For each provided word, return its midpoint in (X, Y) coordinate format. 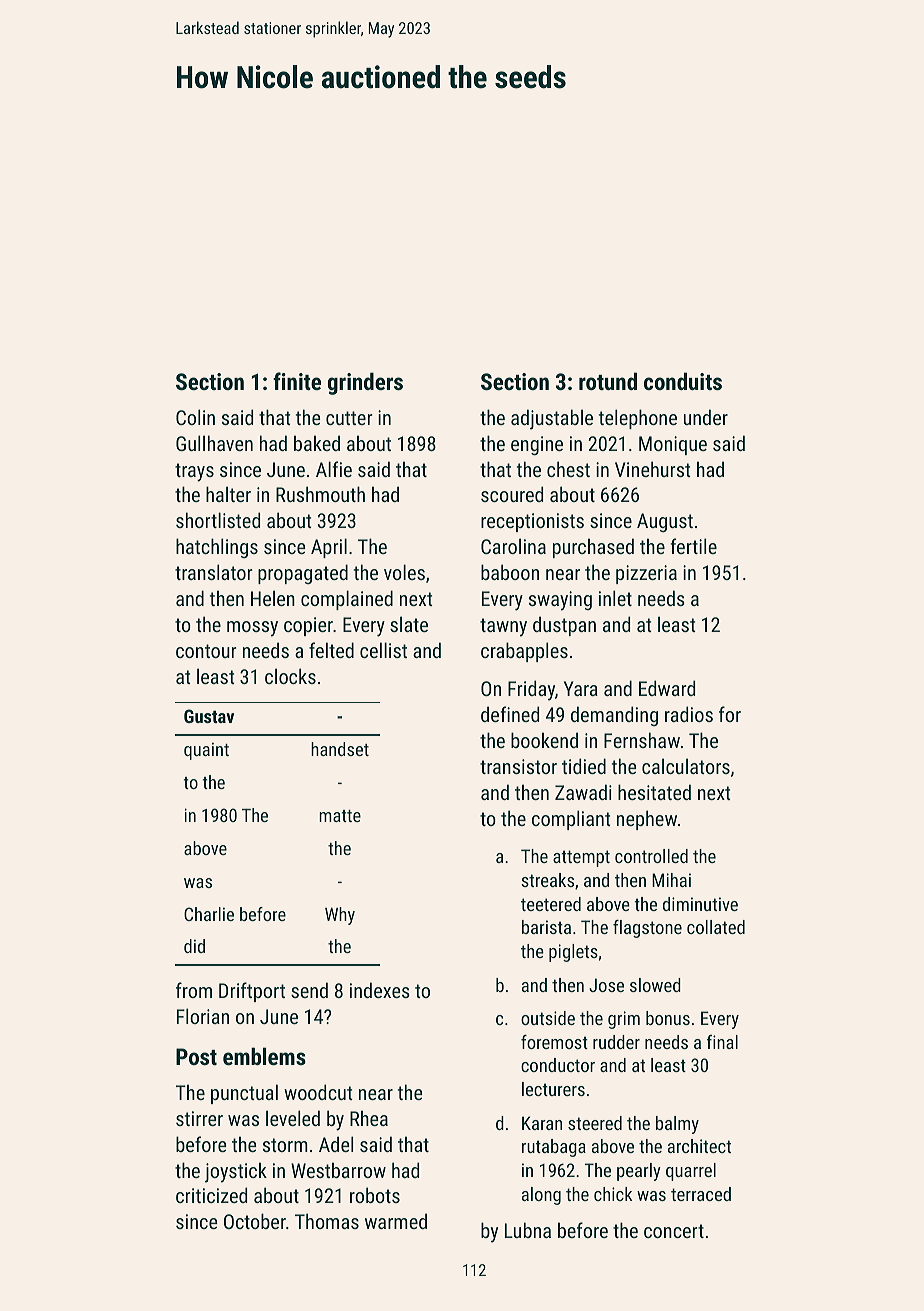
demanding (614, 716)
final (722, 1042)
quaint (206, 751)
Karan (542, 1123)
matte (340, 816)
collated (716, 927)
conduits (683, 381)
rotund (608, 381)
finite (297, 381)
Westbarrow (338, 1170)
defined (510, 714)
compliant (571, 820)
